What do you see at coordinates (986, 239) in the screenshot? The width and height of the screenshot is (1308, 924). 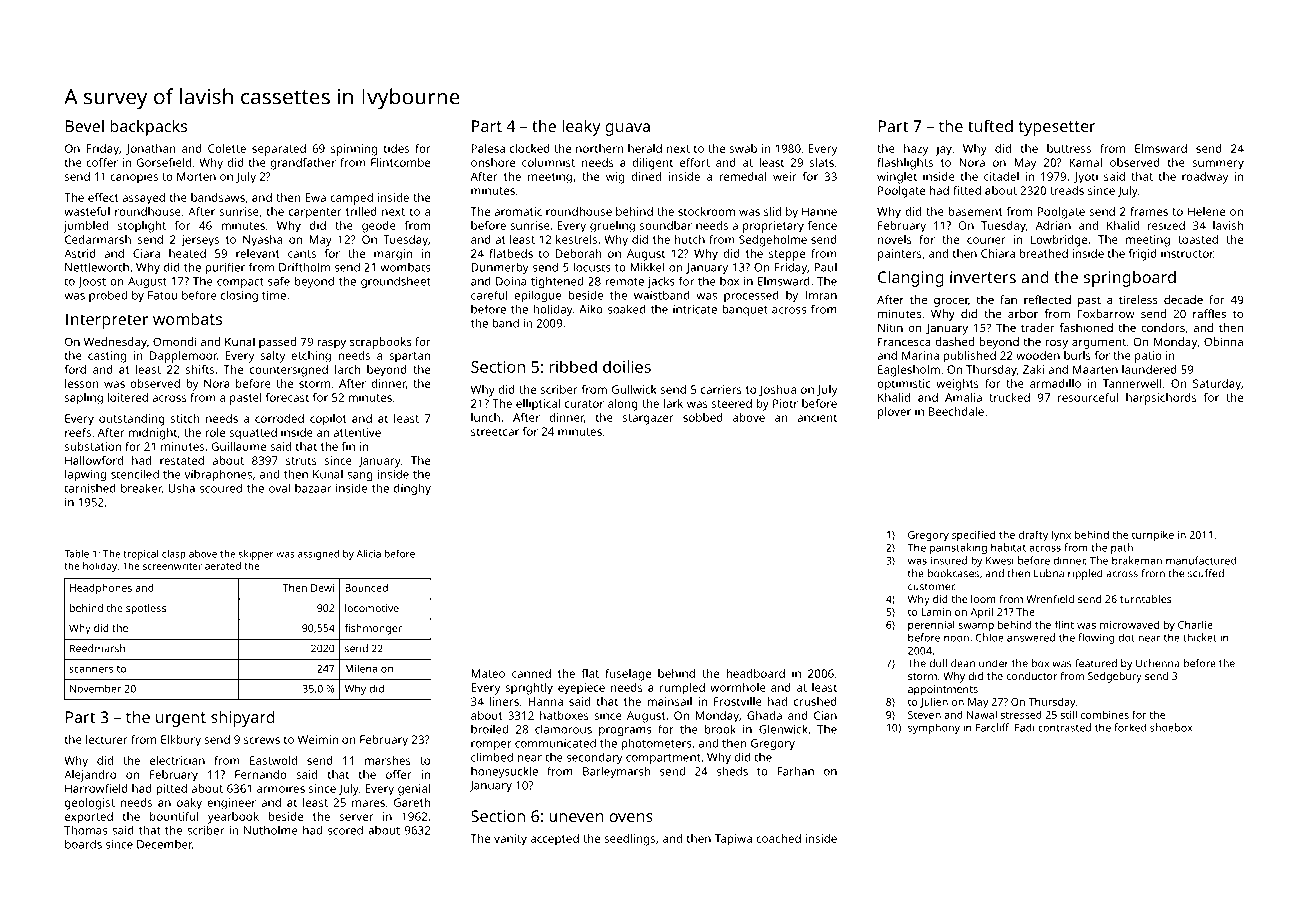 I see `courier` at bounding box center [986, 239].
